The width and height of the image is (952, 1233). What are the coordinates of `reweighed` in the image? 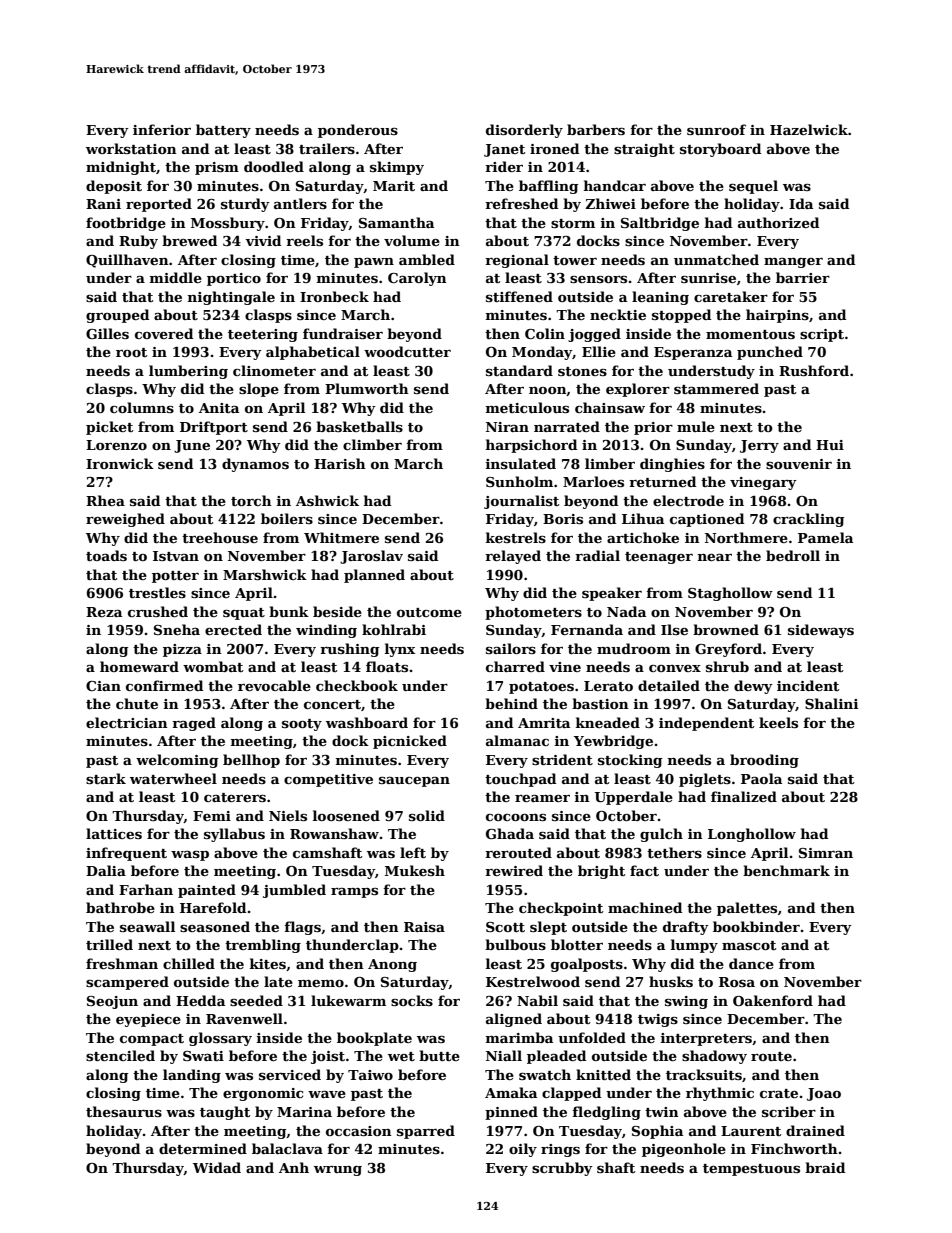 It's located at (125, 520).
